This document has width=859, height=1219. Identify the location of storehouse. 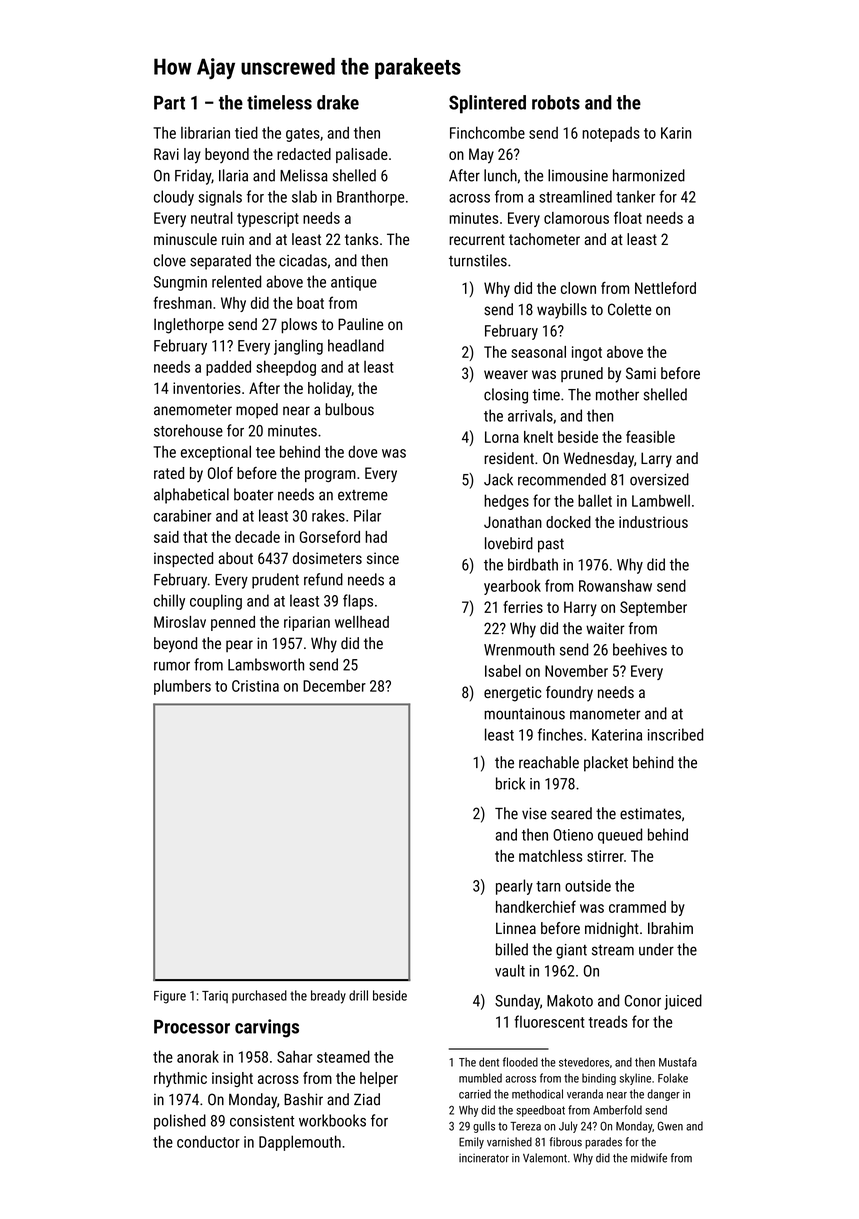
(188, 430).
